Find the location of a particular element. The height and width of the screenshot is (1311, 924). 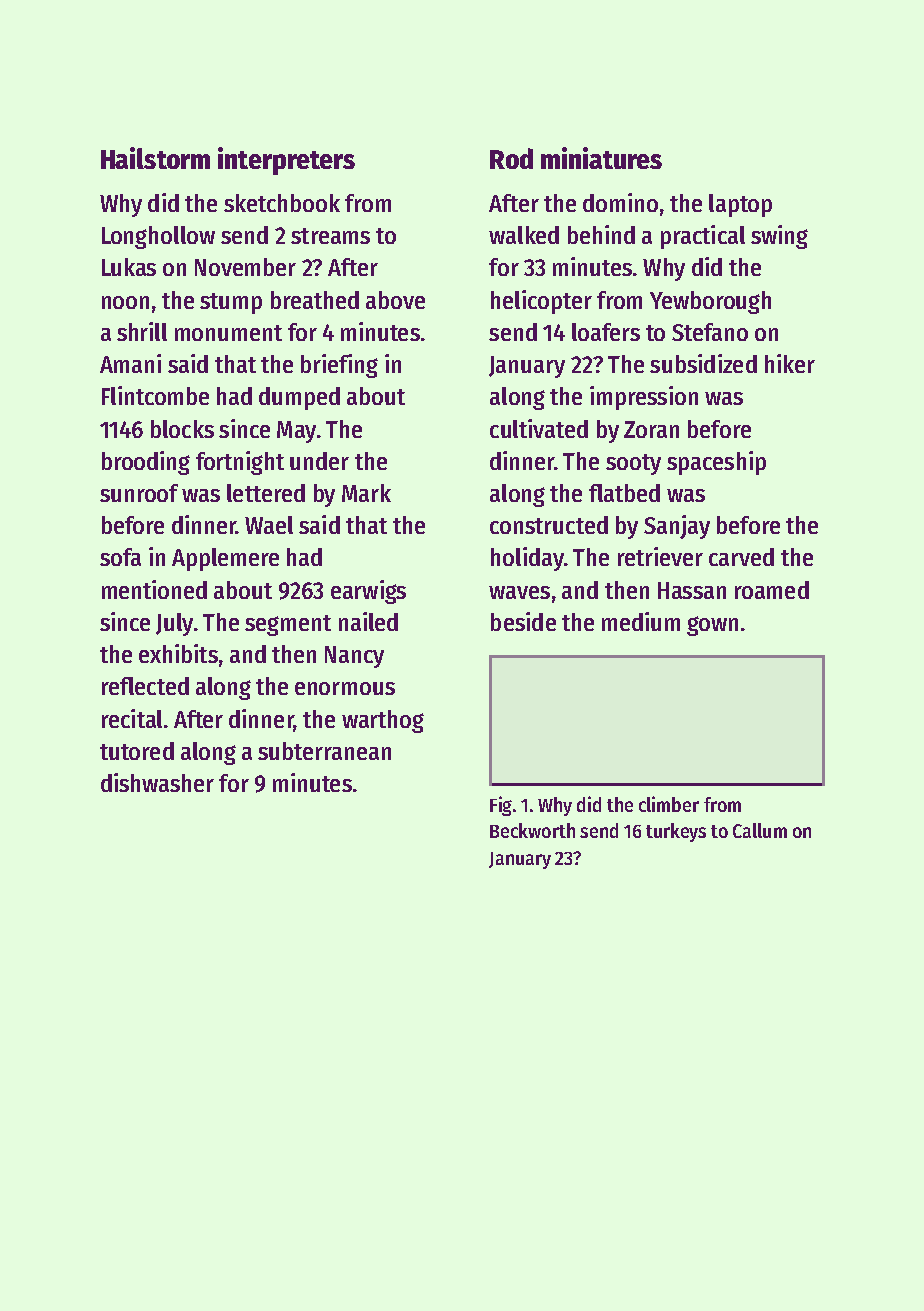

walked is located at coordinates (524, 235).
